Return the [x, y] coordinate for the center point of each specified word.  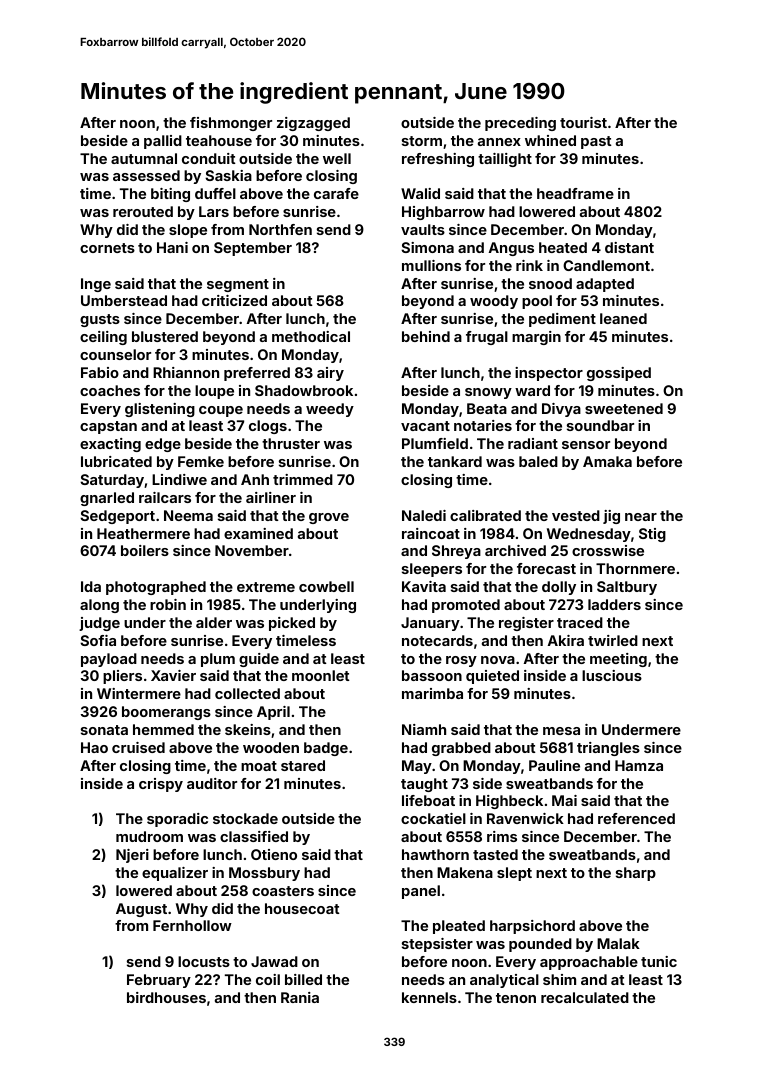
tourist [583, 122]
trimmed [303, 479]
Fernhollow [192, 925]
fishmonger [231, 124]
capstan [108, 427]
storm [422, 141]
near [641, 517]
